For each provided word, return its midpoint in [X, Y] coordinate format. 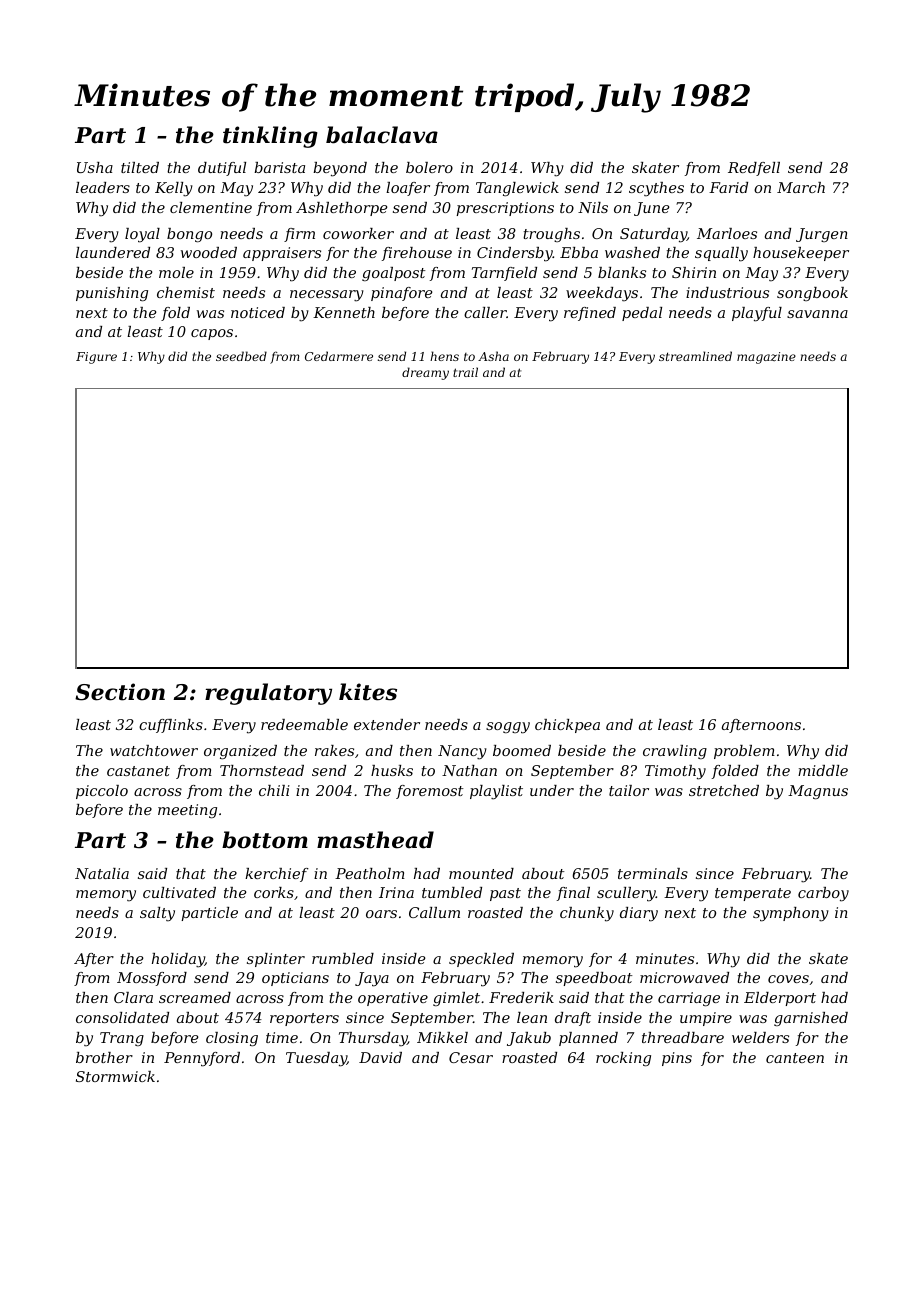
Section [120, 692]
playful [757, 314]
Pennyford [202, 1059]
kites [368, 692]
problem [744, 752]
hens [444, 356]
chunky [587, 914]
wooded [209, 252]
